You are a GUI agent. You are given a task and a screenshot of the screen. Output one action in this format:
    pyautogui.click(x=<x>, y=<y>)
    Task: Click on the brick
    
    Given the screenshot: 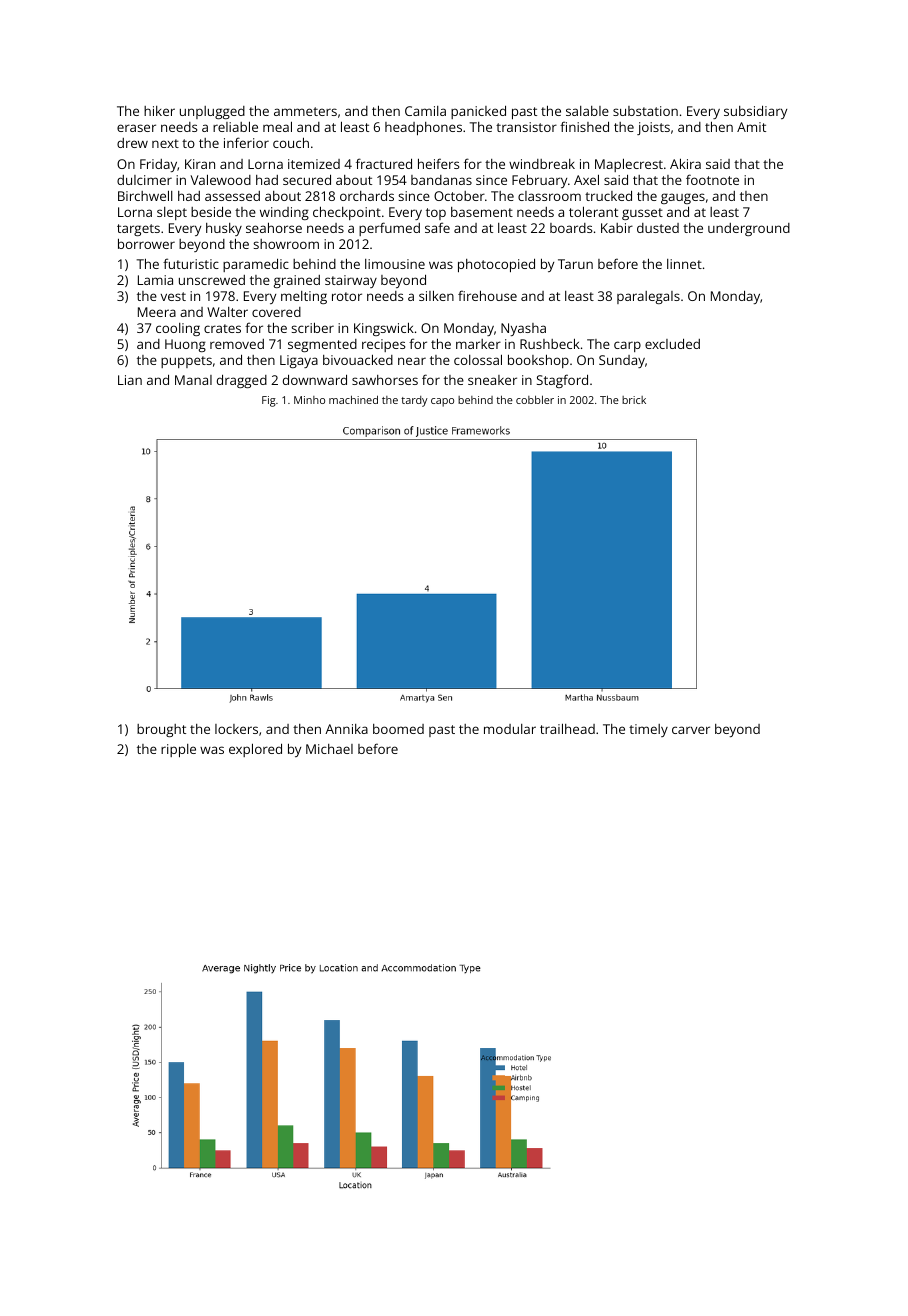 What is the action you would take?
    pyautogui.click(x=634, y=400)
